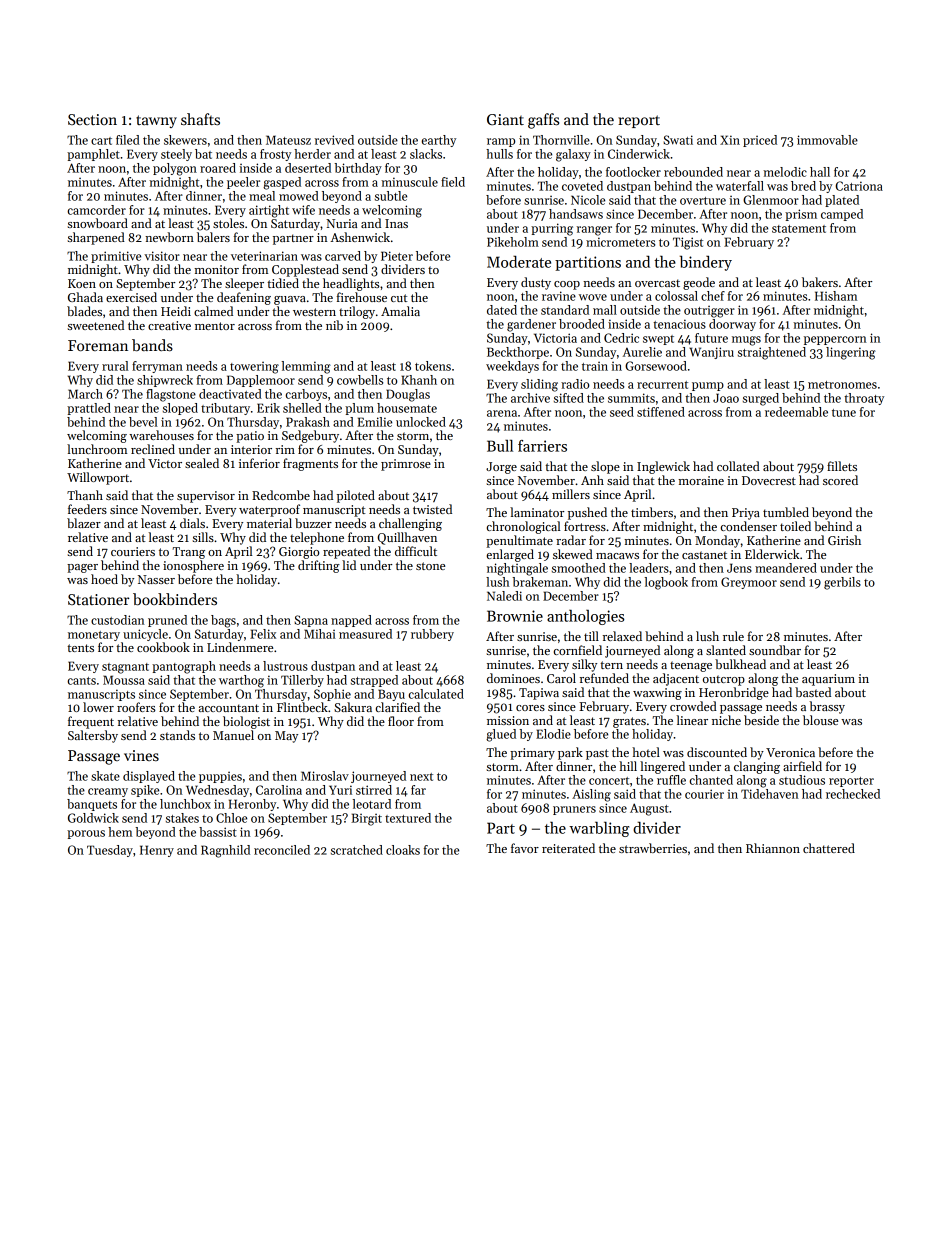  Describe the element at coordinates (584, 665) in the screenshot. I see `silky` at that location.
